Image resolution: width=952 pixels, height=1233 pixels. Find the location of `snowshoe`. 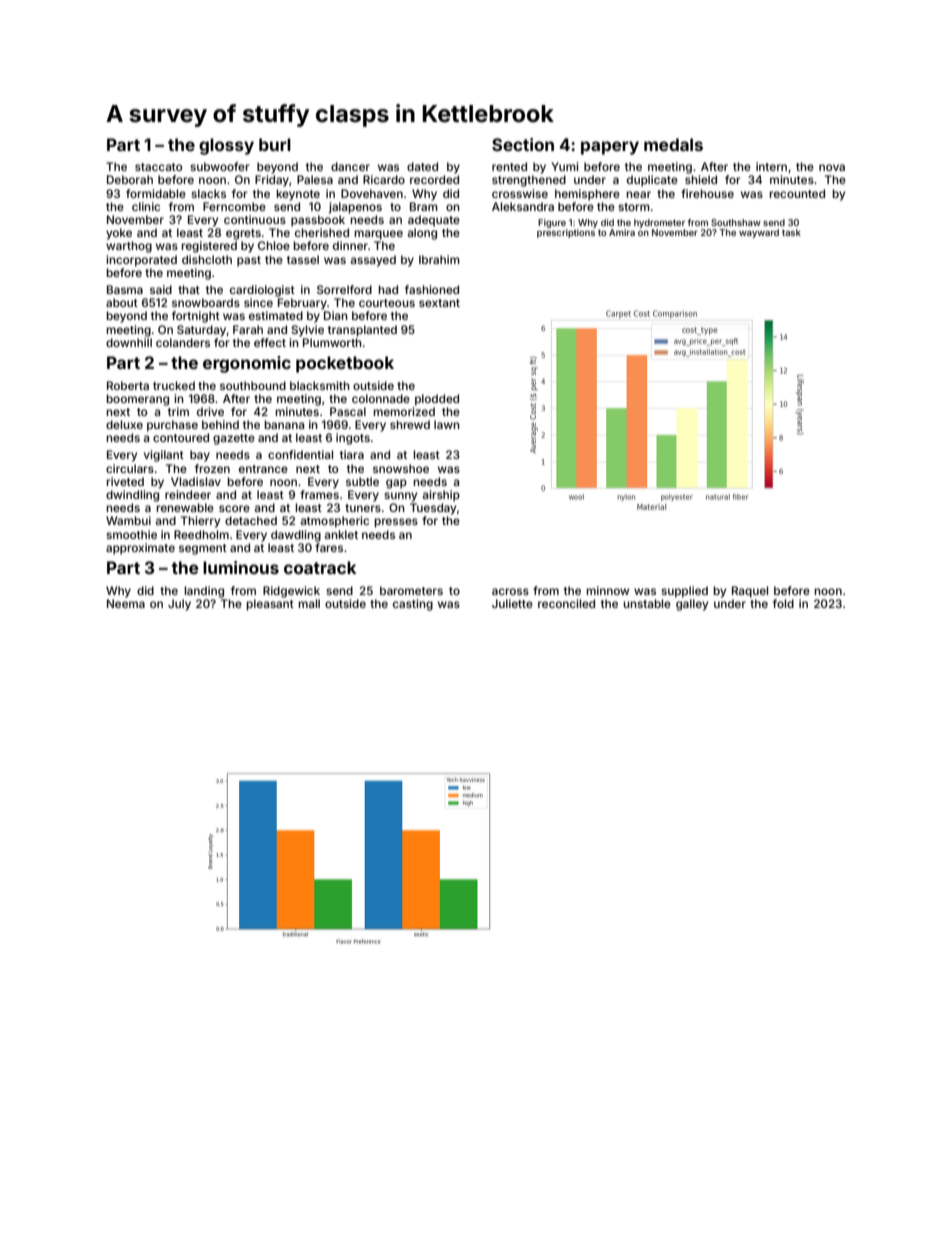

snowshoe is located at coordinates (401, 468).
